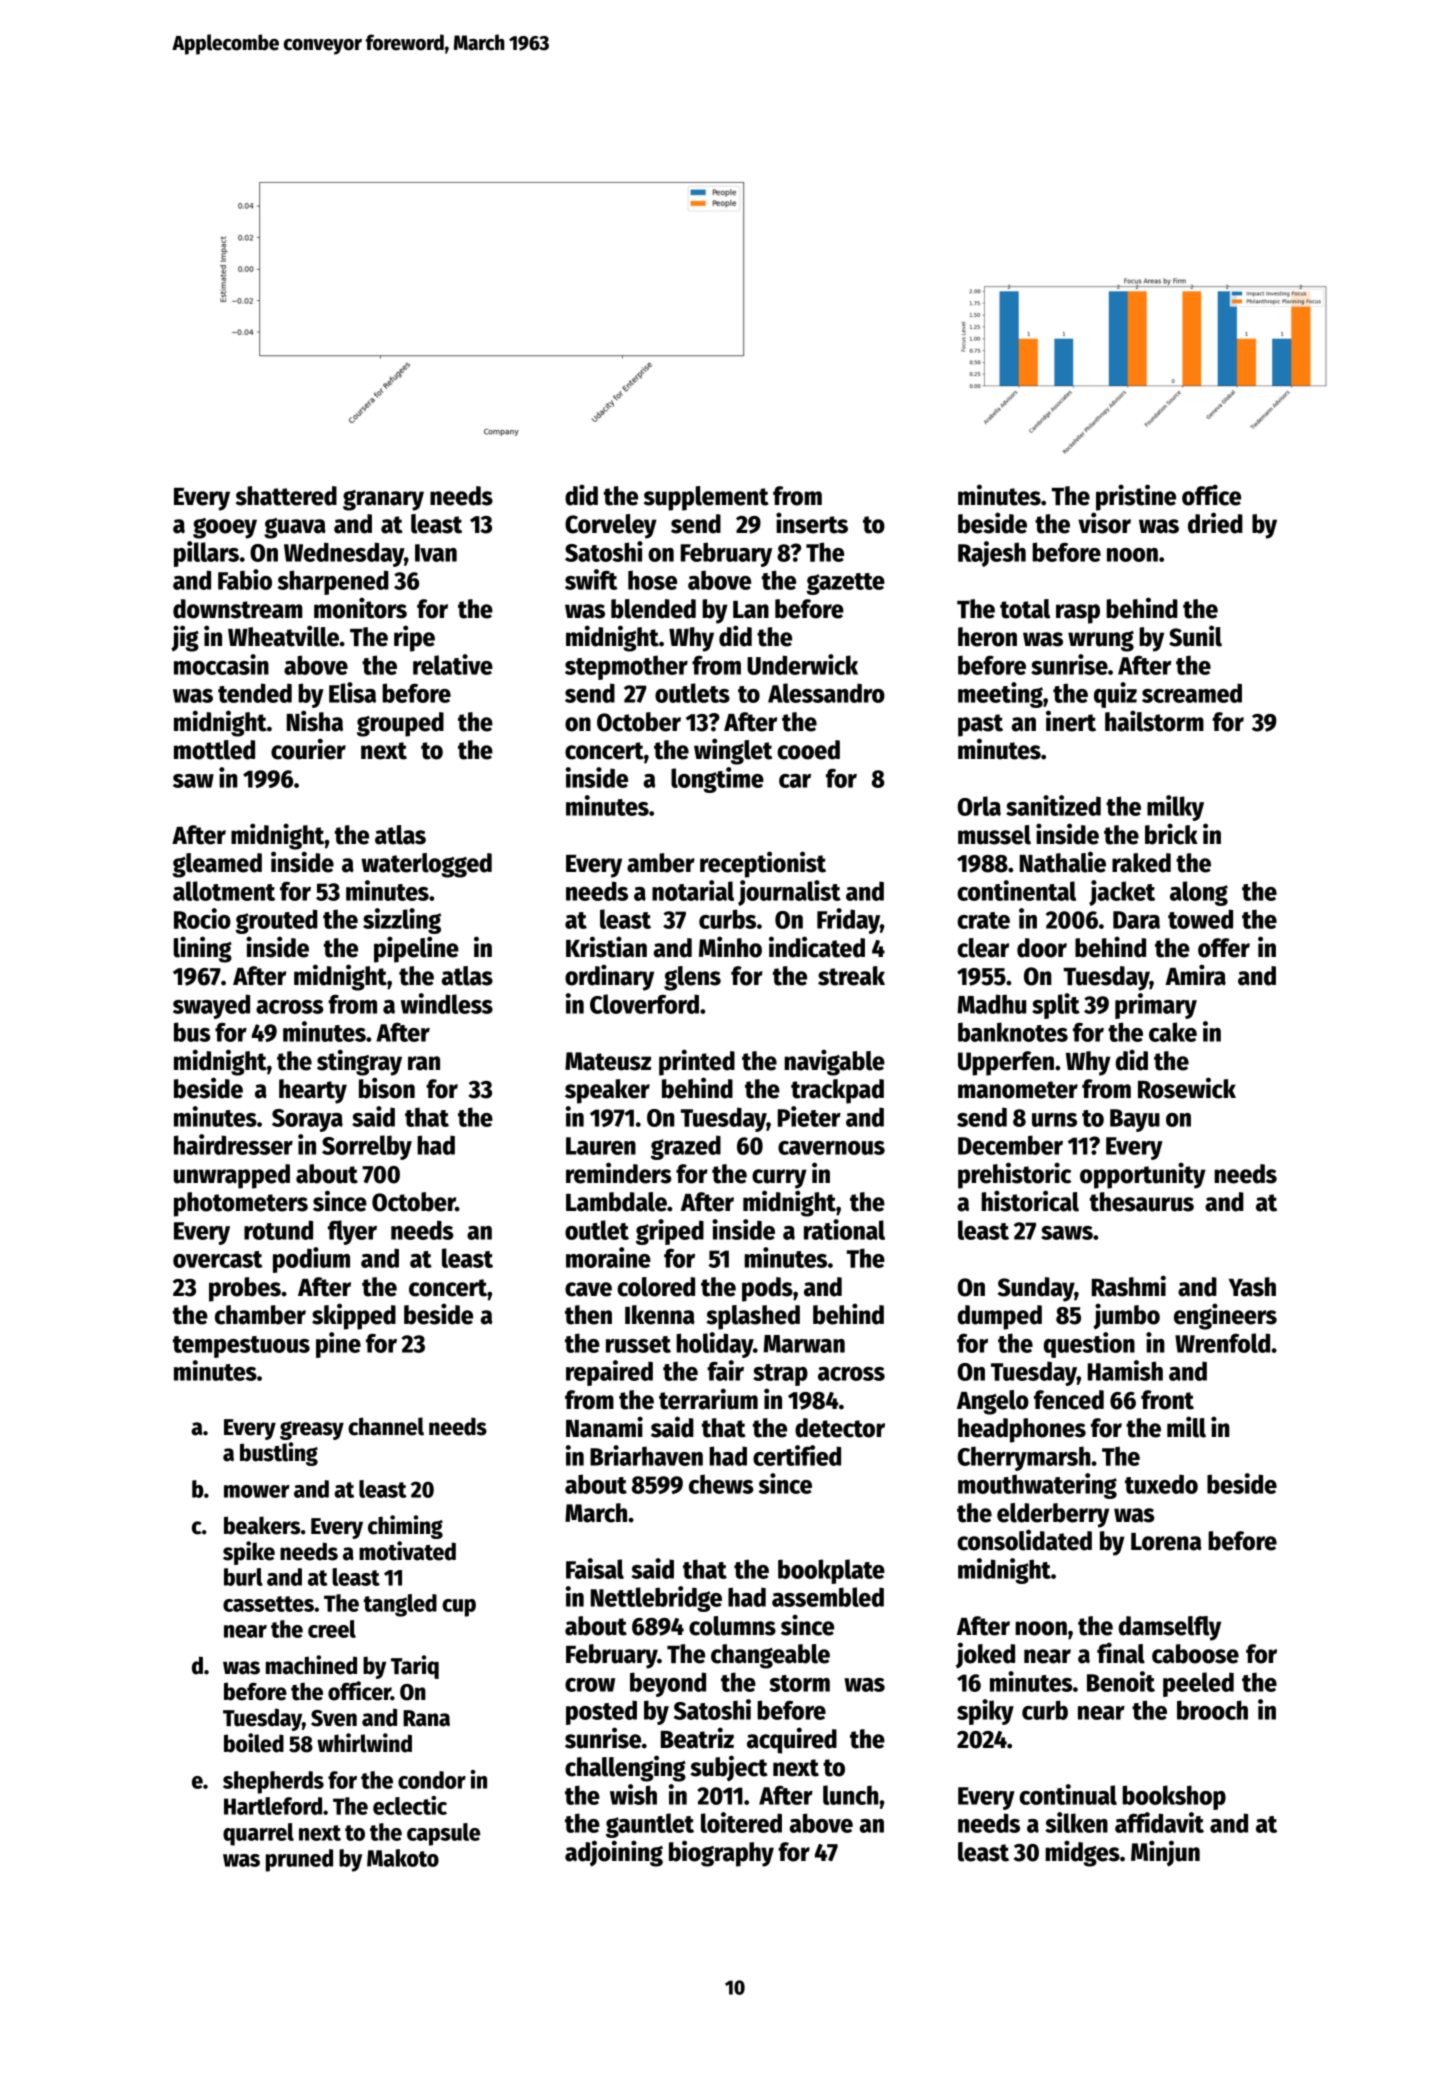 Image resolution: width=1450 pixels, height=2100 pixels. I want to click on Bayu, so click(1135, 1120).
